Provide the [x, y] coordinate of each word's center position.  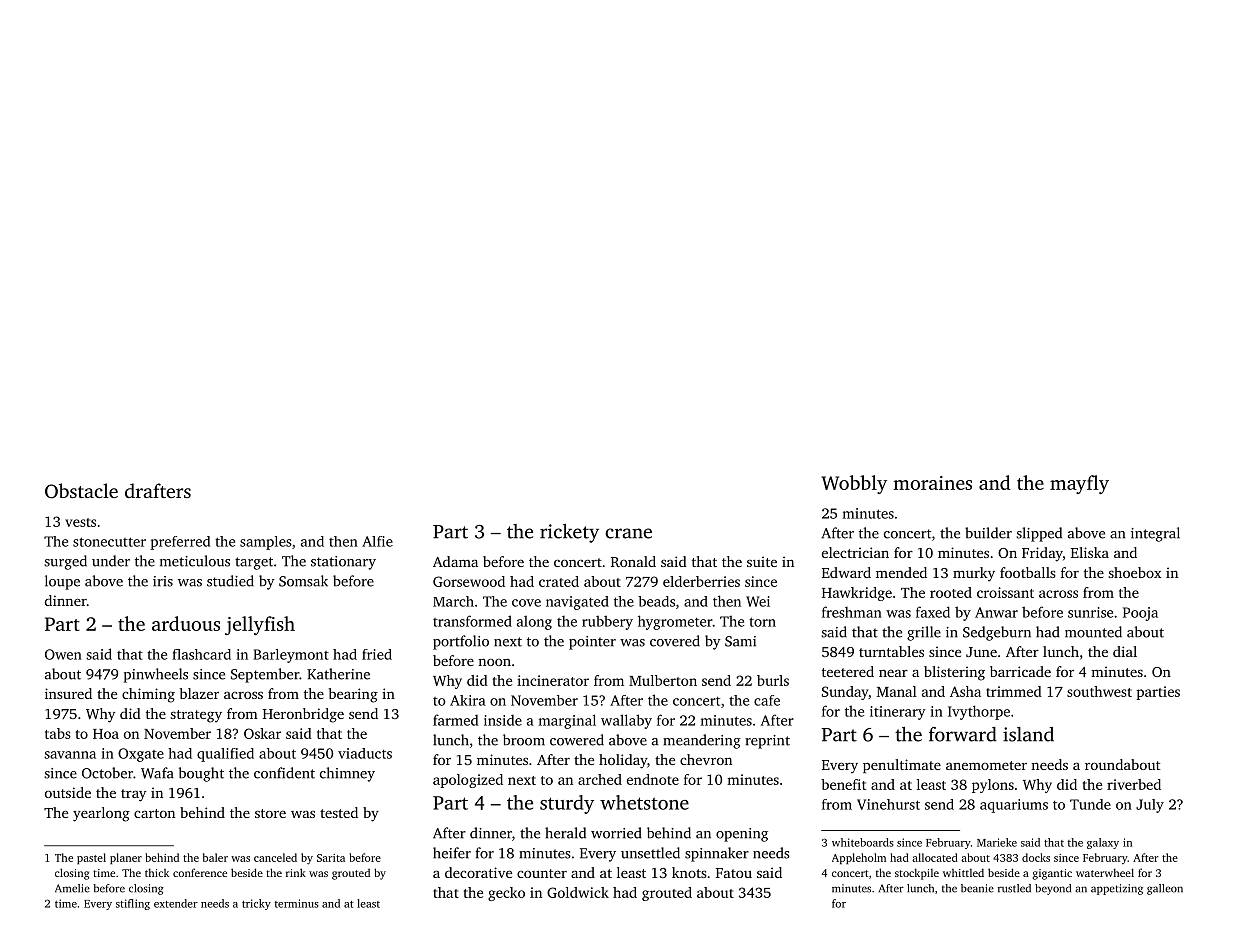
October [107, 773]
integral [1155, 534]
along [534, 623]
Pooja [1140, 614]
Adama [455, 561]
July [1150, 806]
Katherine [338, 674]
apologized [468, 781]
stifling [133, 904]
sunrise [1090, 612]
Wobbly [854, 484]
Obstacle [81, 491]
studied [230, 581]
